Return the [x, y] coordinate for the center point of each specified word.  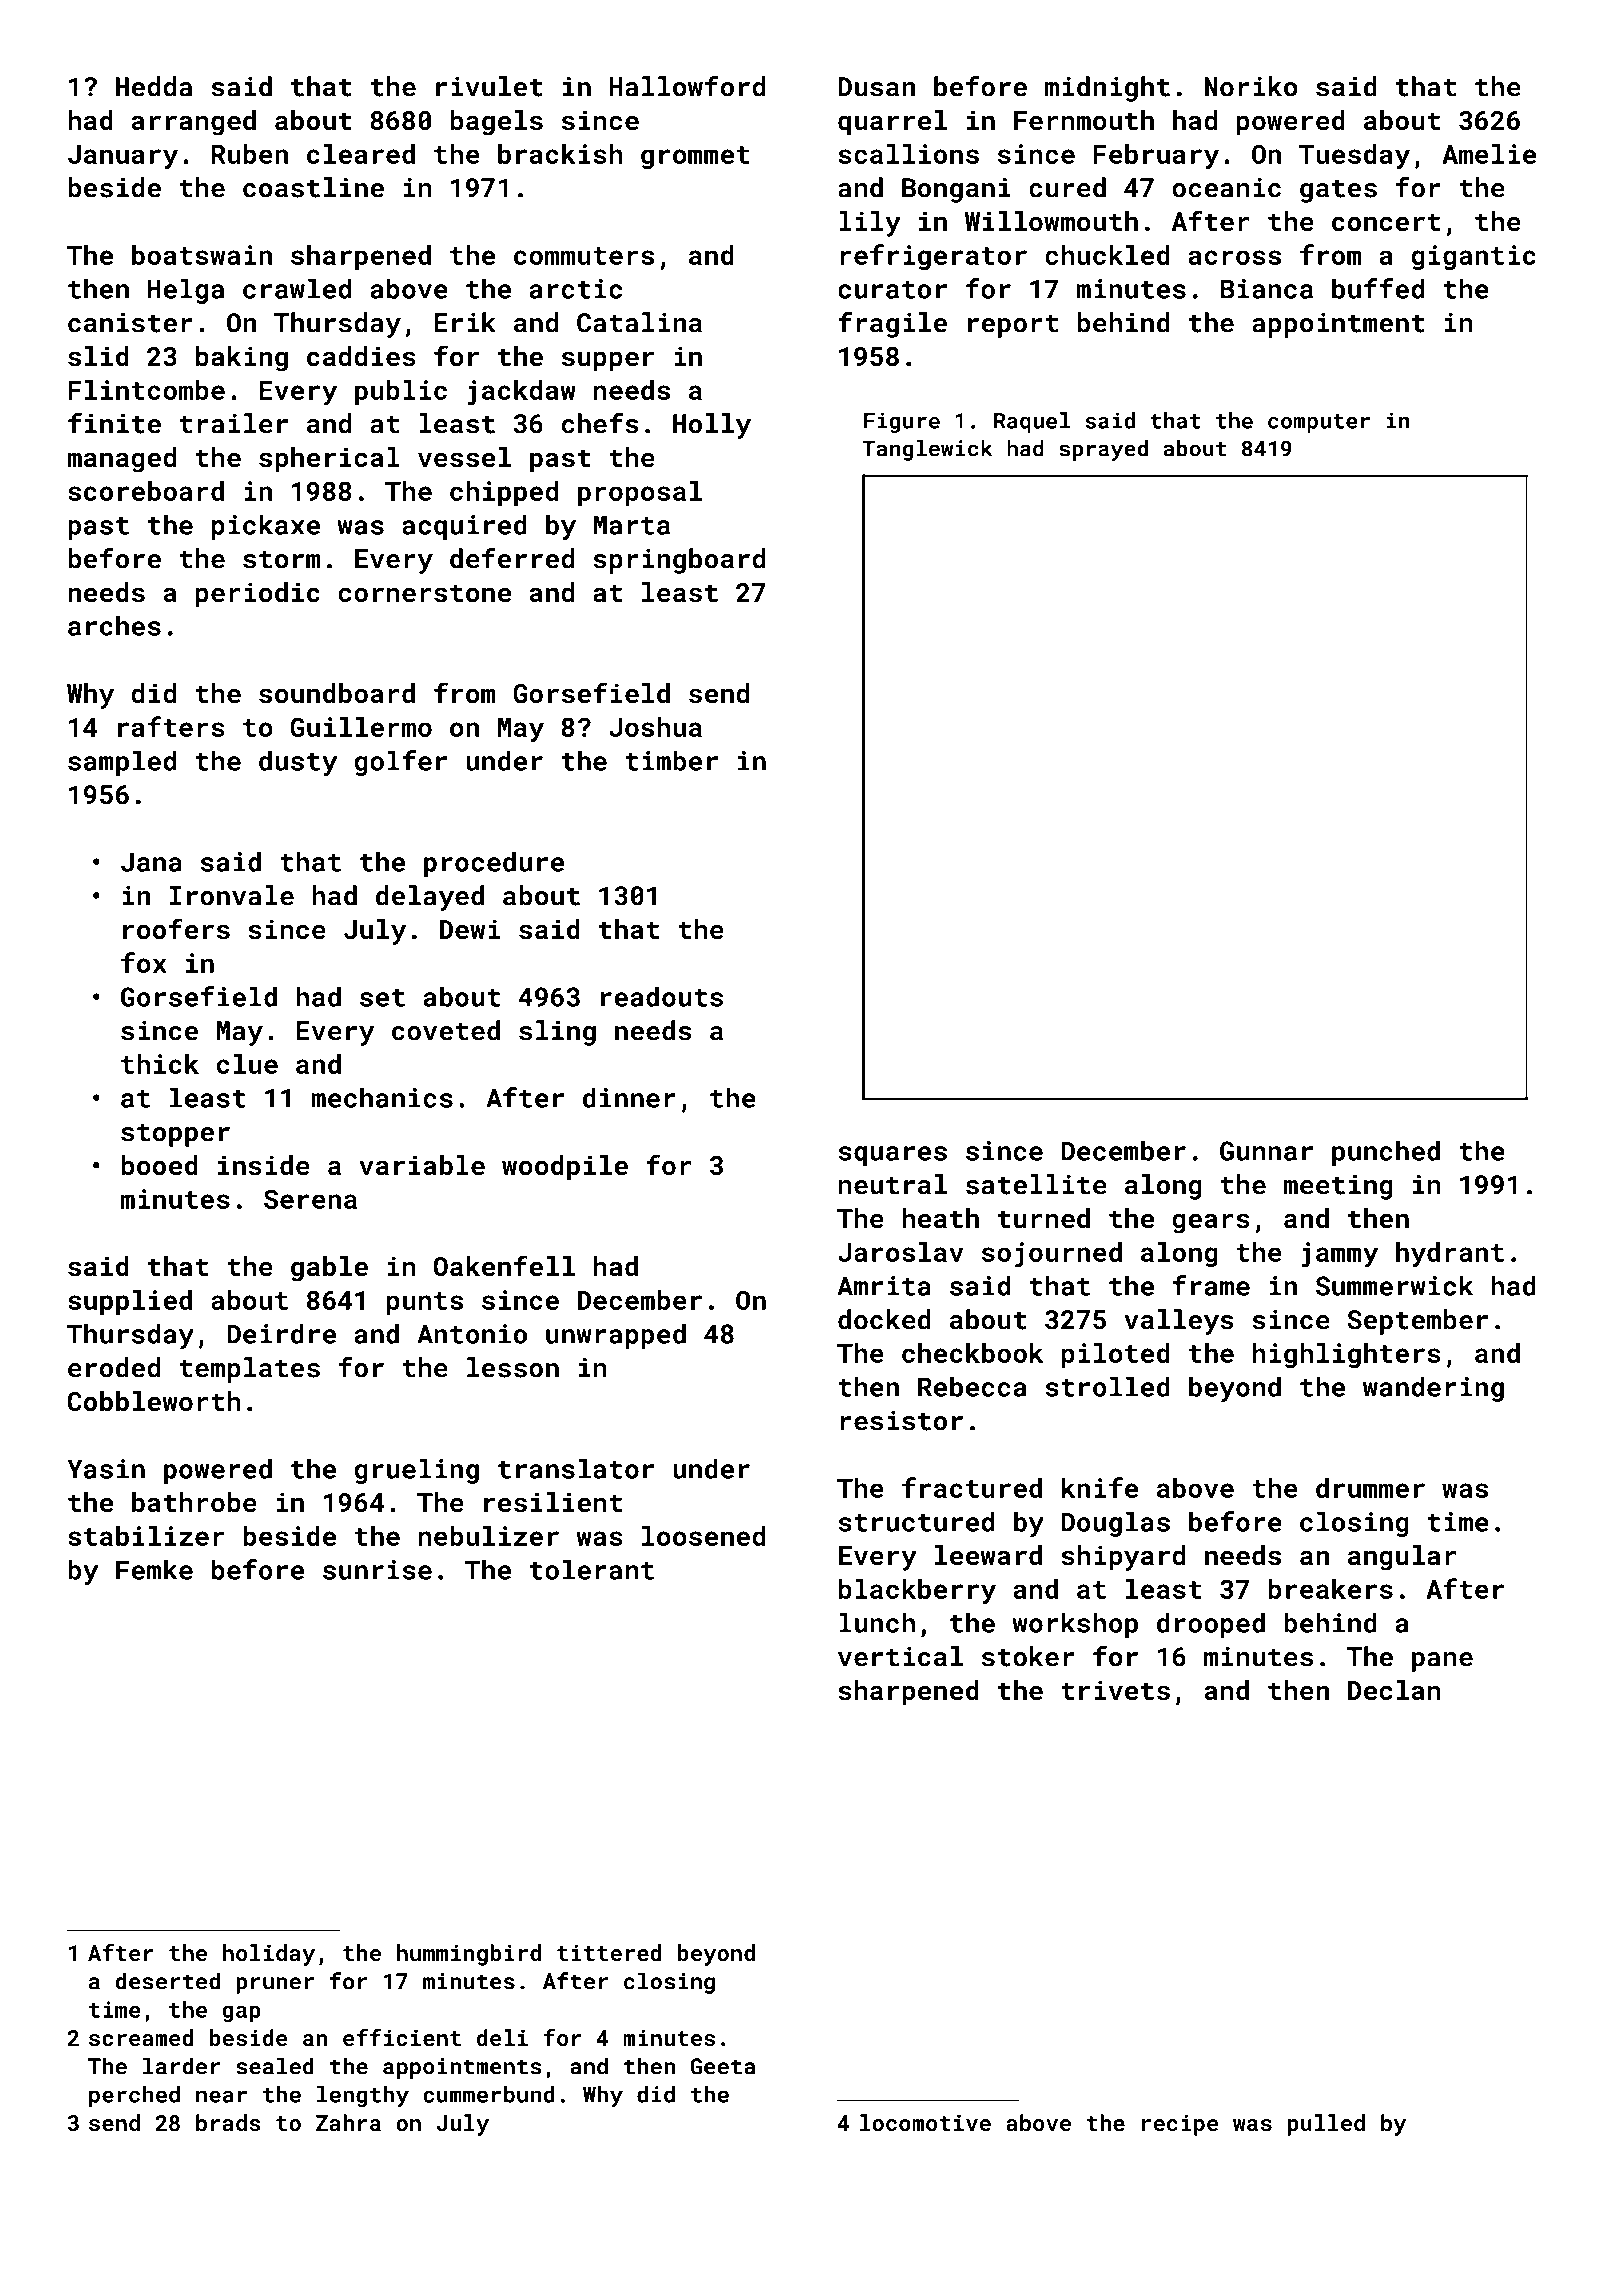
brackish [560, 154]
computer [1319, 423]
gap [242, 2014]
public [401, 392]
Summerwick [1394, 1285]
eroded [114, 1367]
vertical [900, 1656]
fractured [972, 1487]
